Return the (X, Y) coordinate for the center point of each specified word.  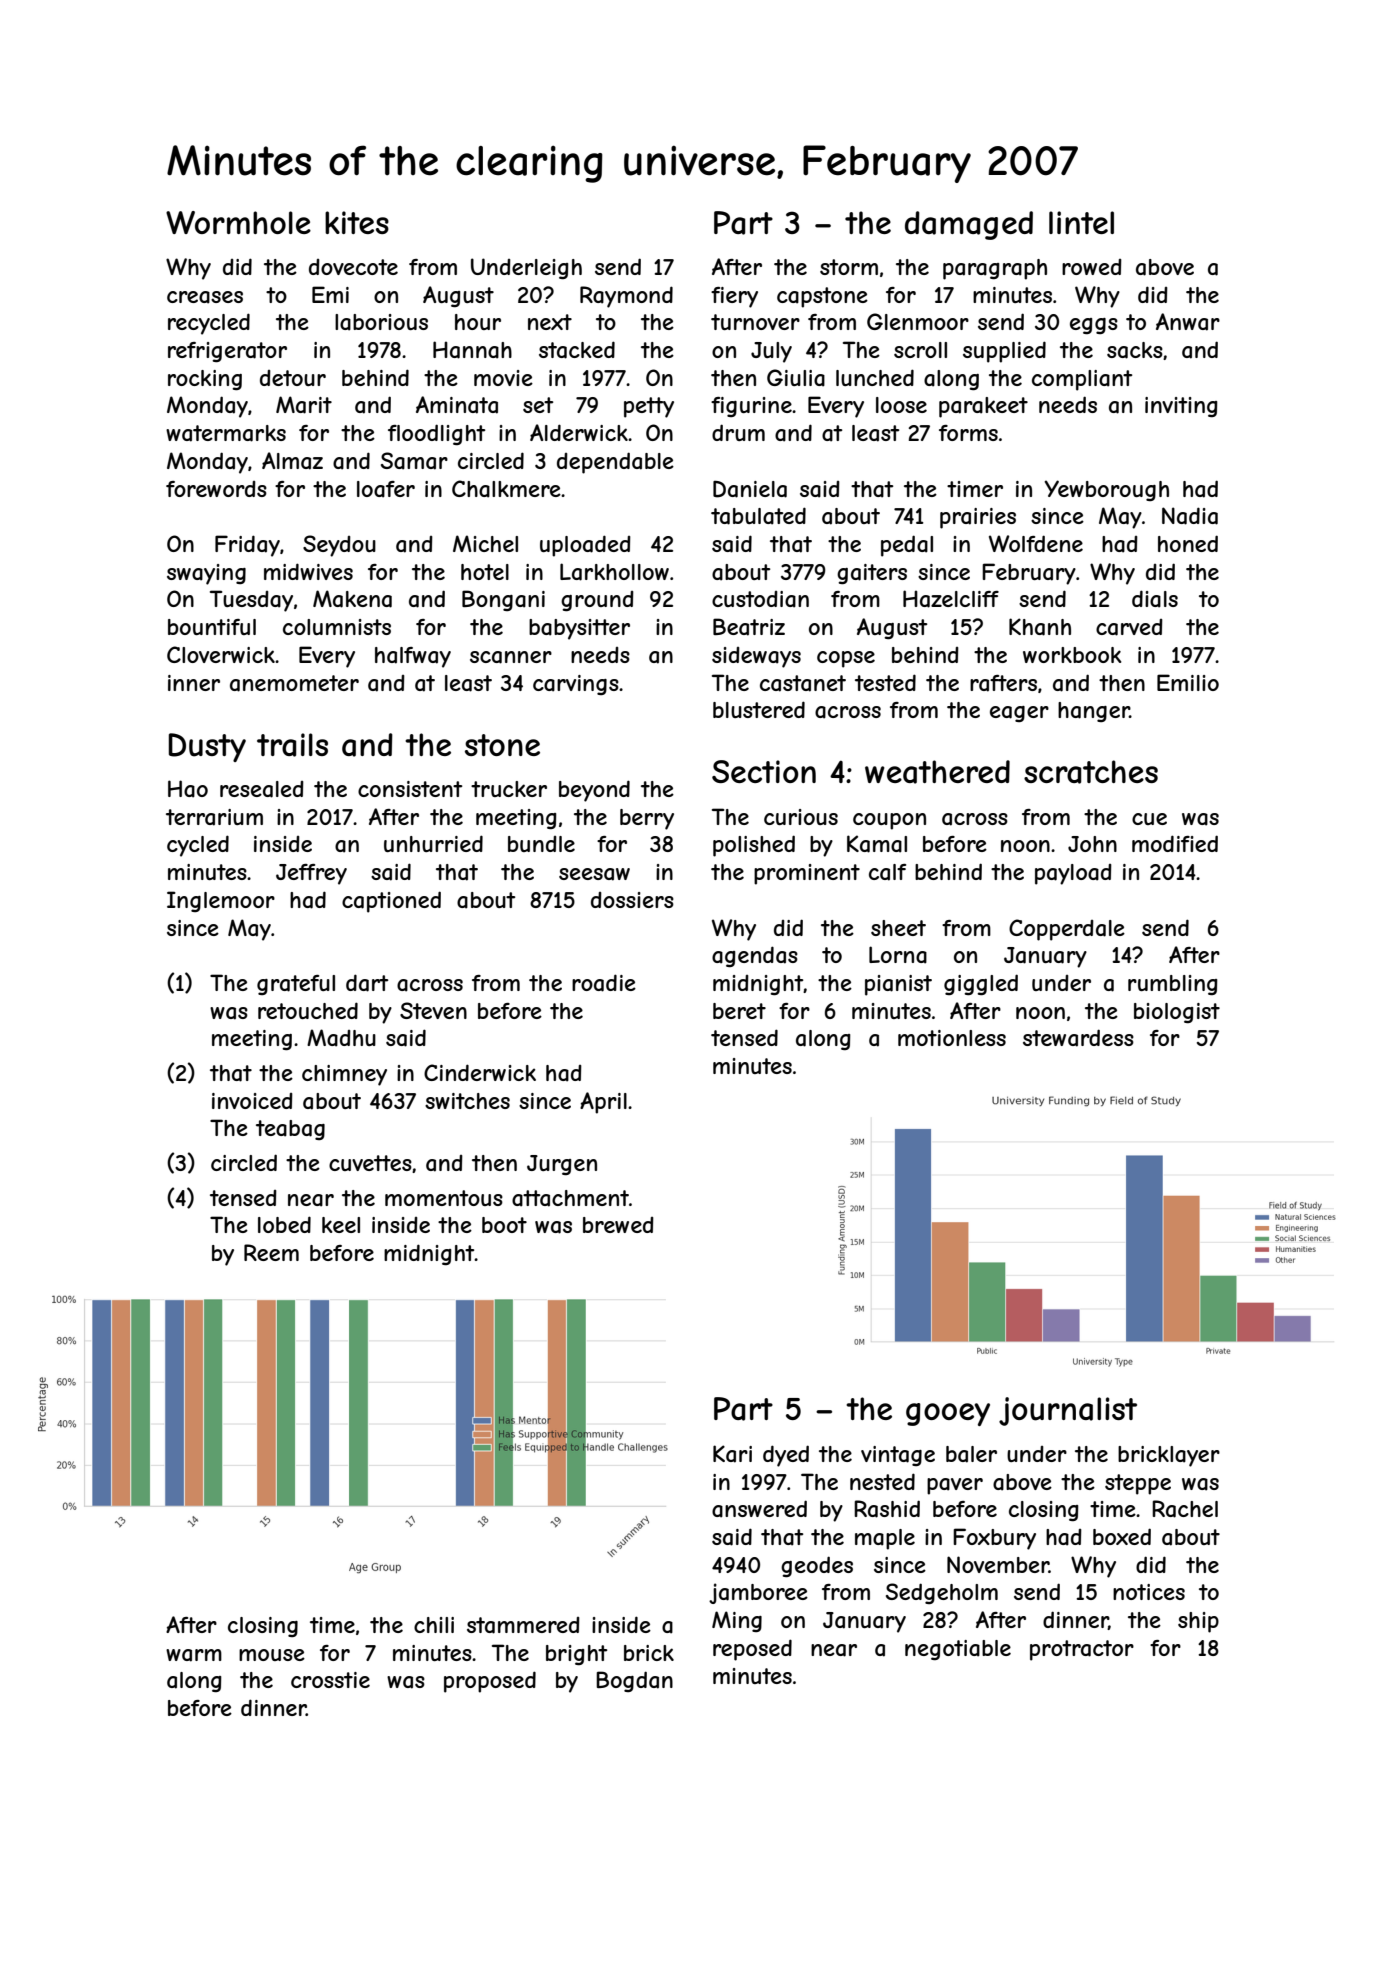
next (550, 322)
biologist (1177, 1013)
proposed (490, 1682)
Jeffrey (311, 874)
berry (647, 819)
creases (205, 297)
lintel (1081, 222)
